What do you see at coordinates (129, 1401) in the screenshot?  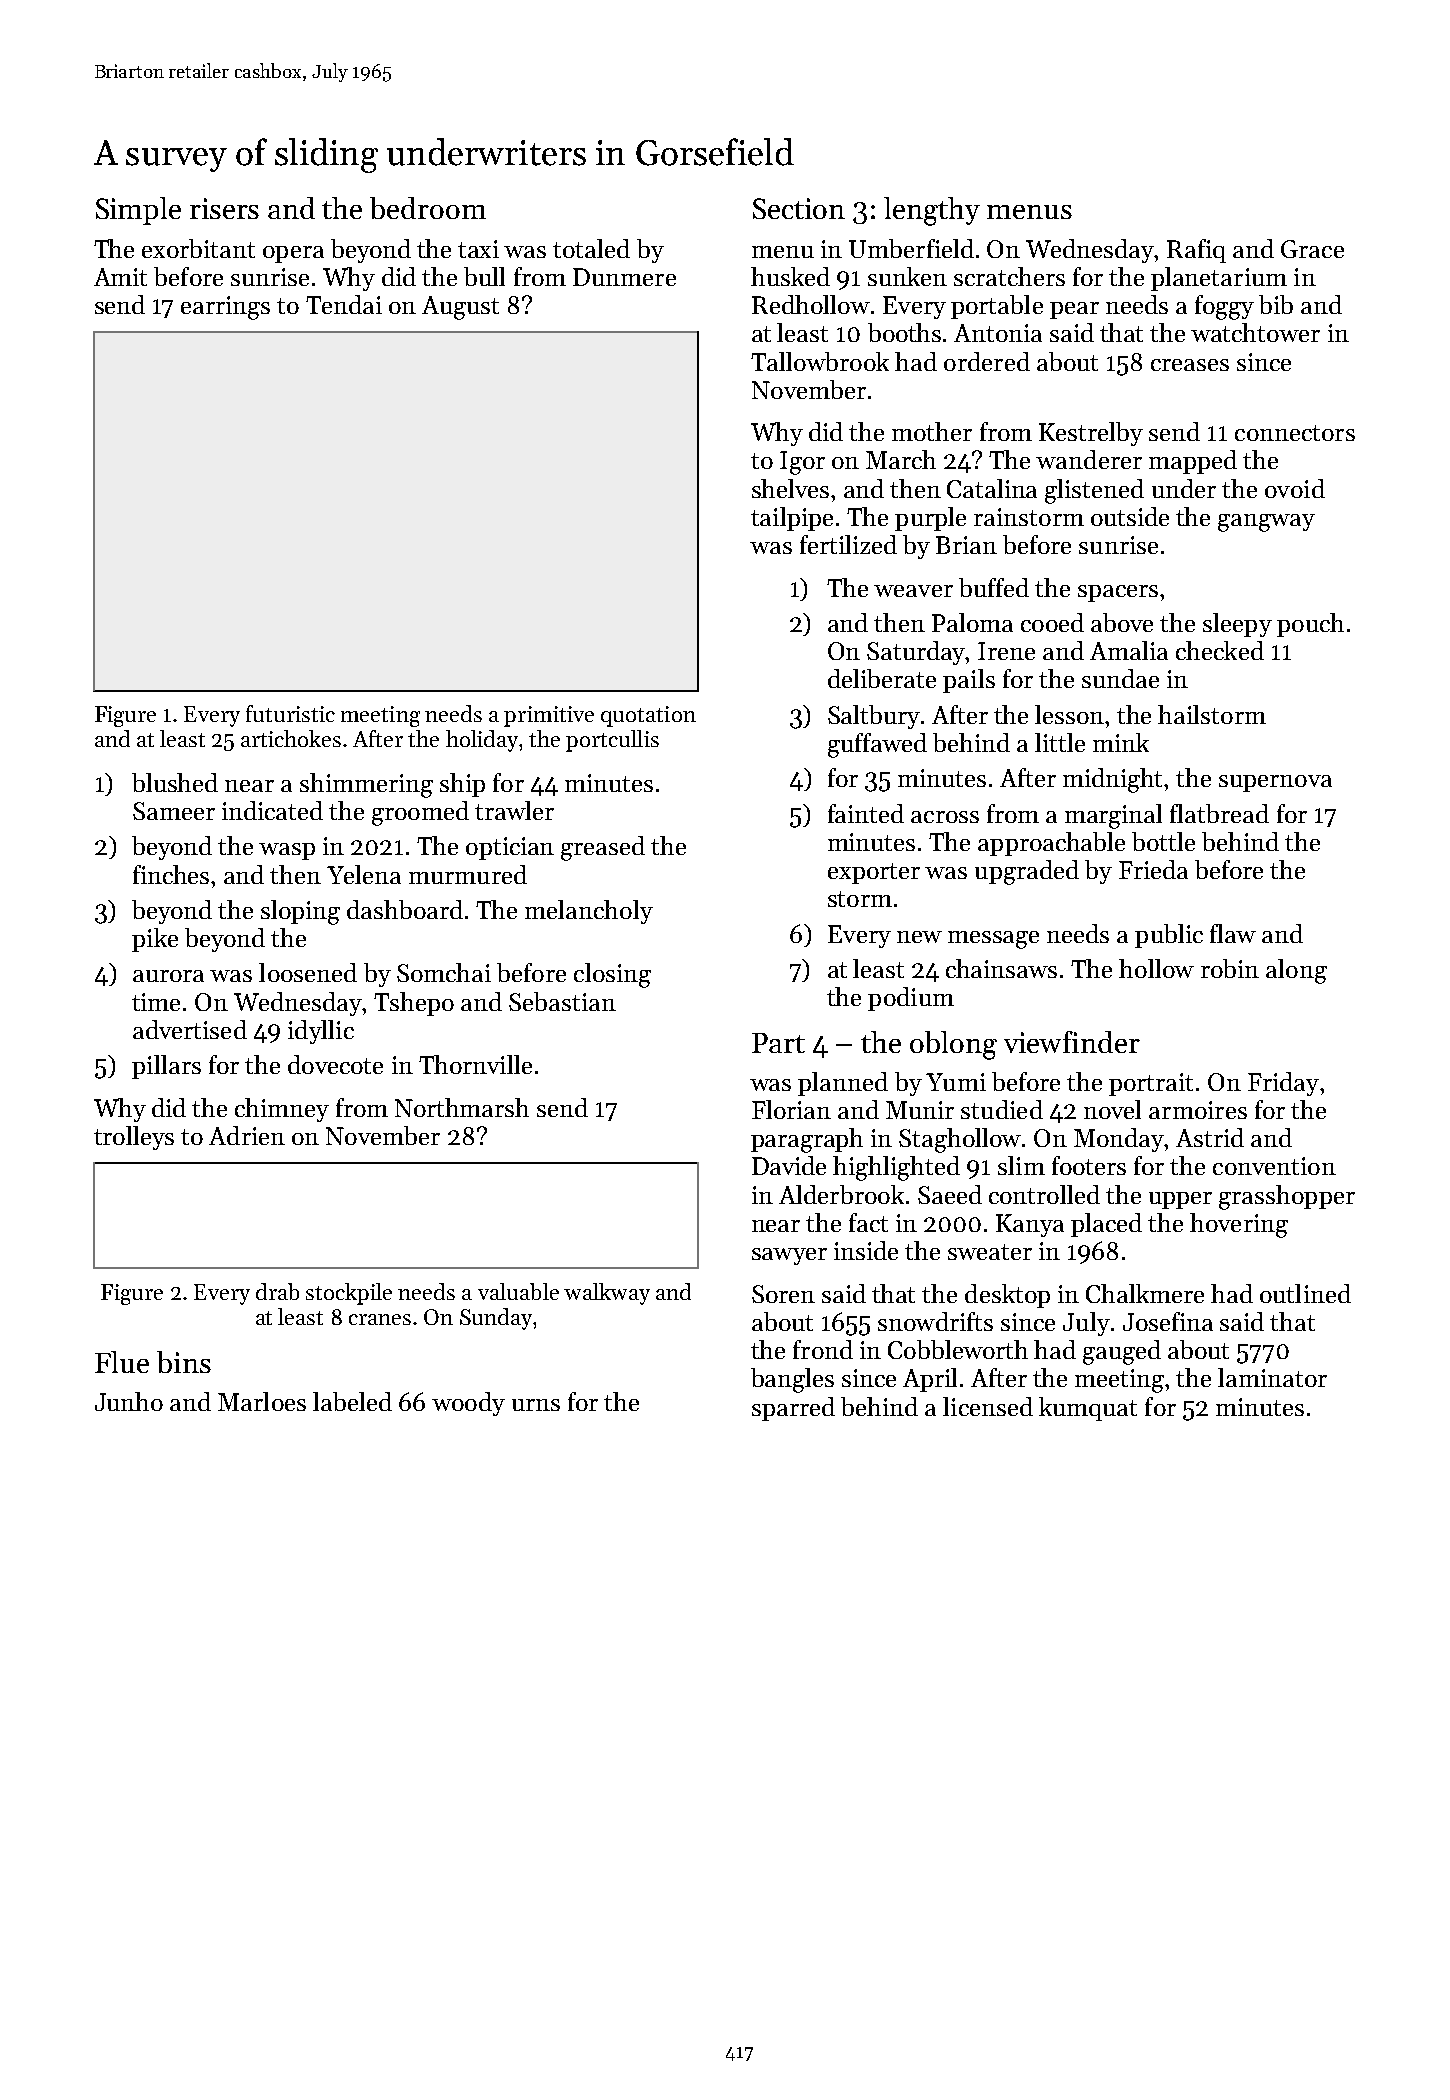 I see `Junho` at bounding box center [129, 1401].
